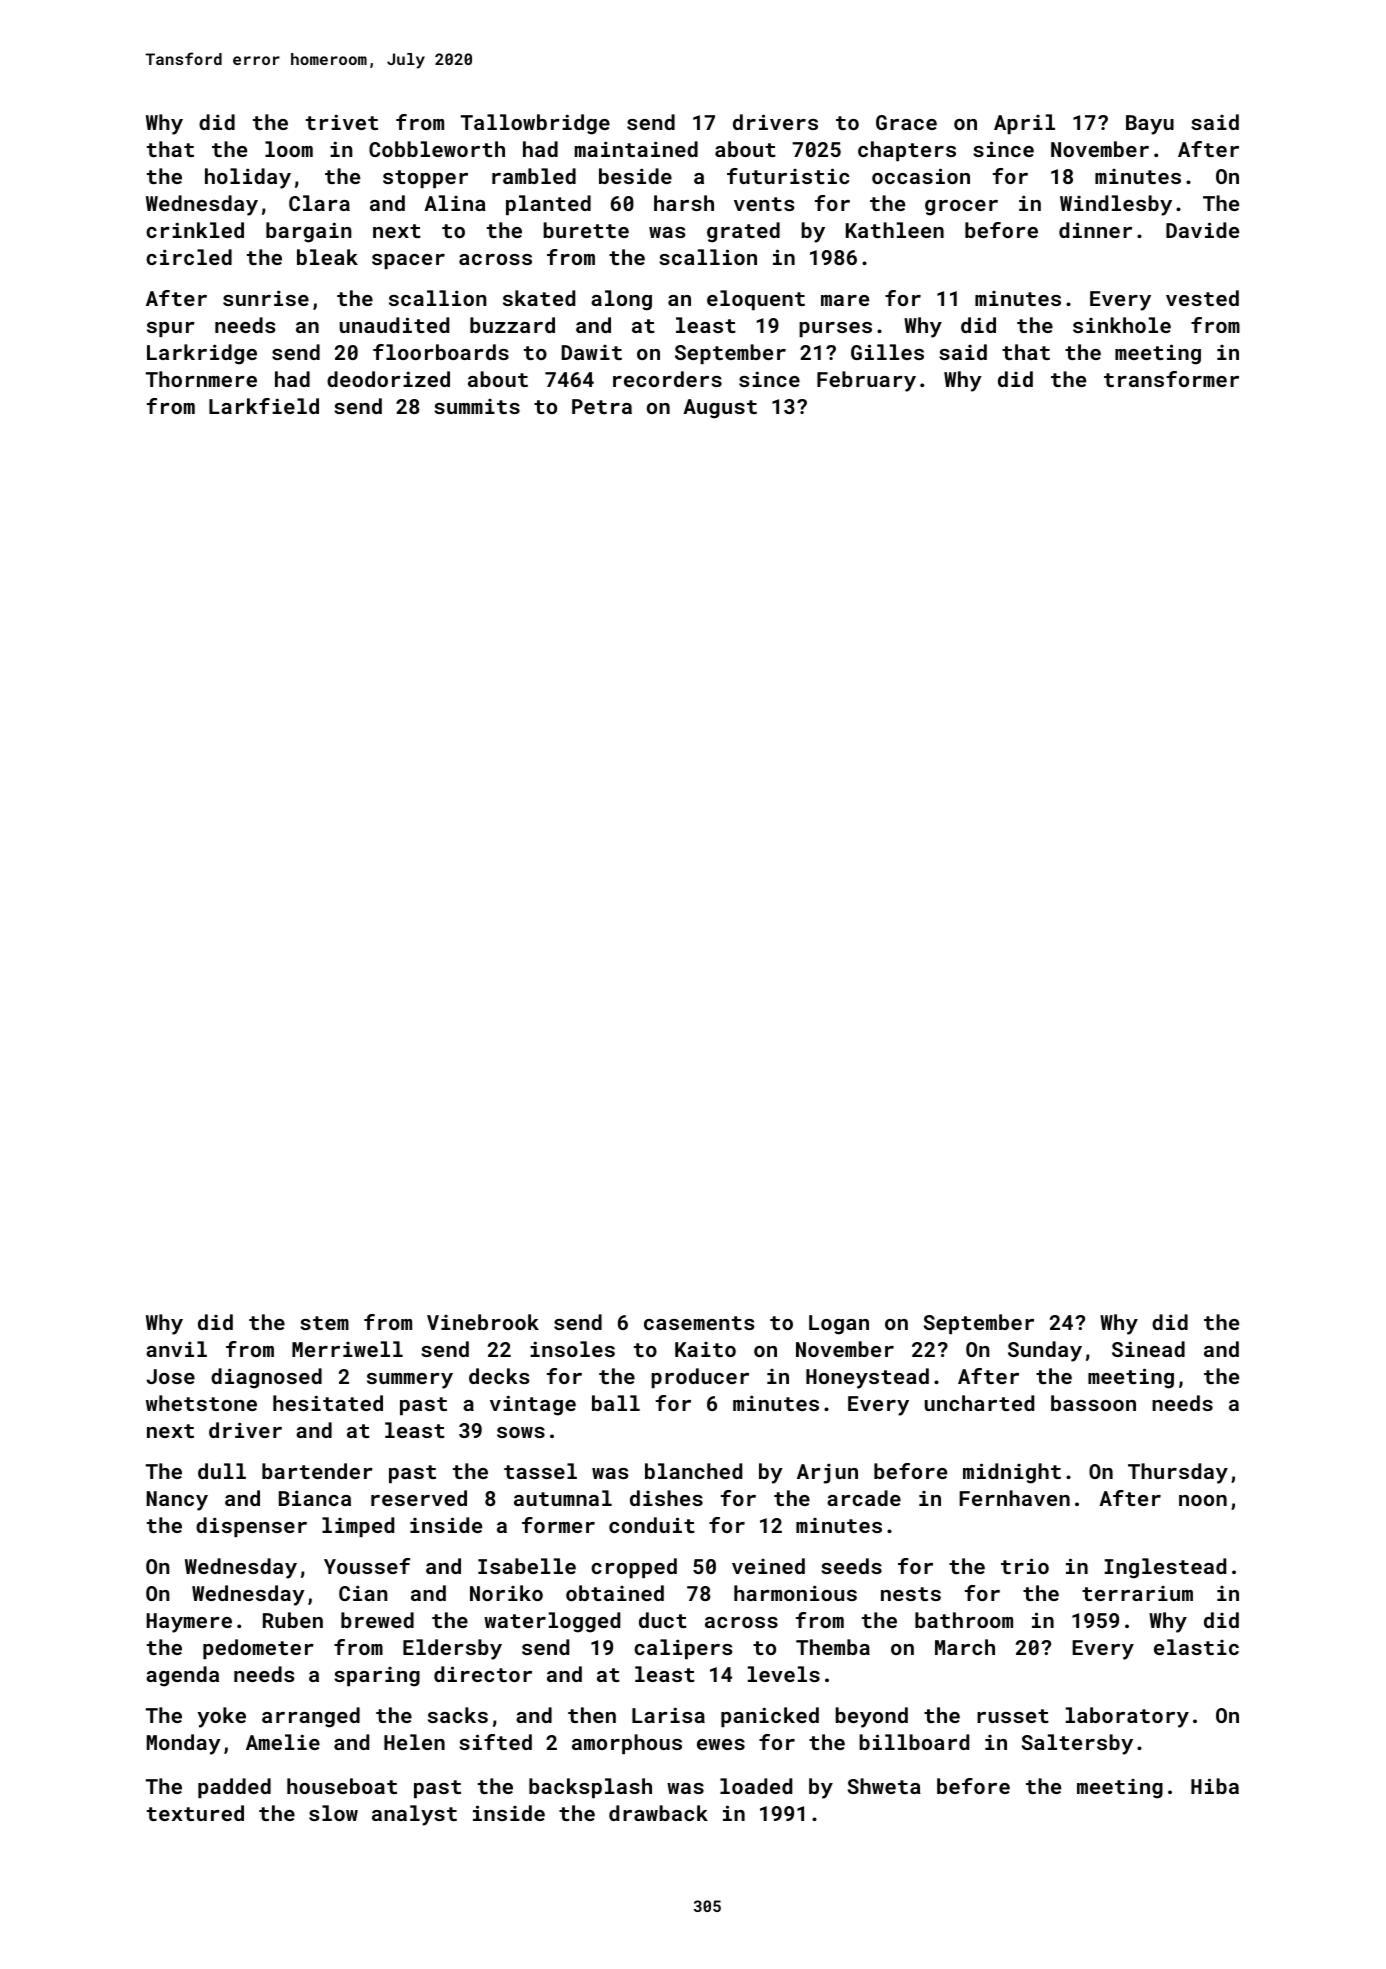 This screenshot has height=1969, width=1386. Describe the element at coordinates (201, 379) in the screenshot. I see `Thornmere` at that location.
